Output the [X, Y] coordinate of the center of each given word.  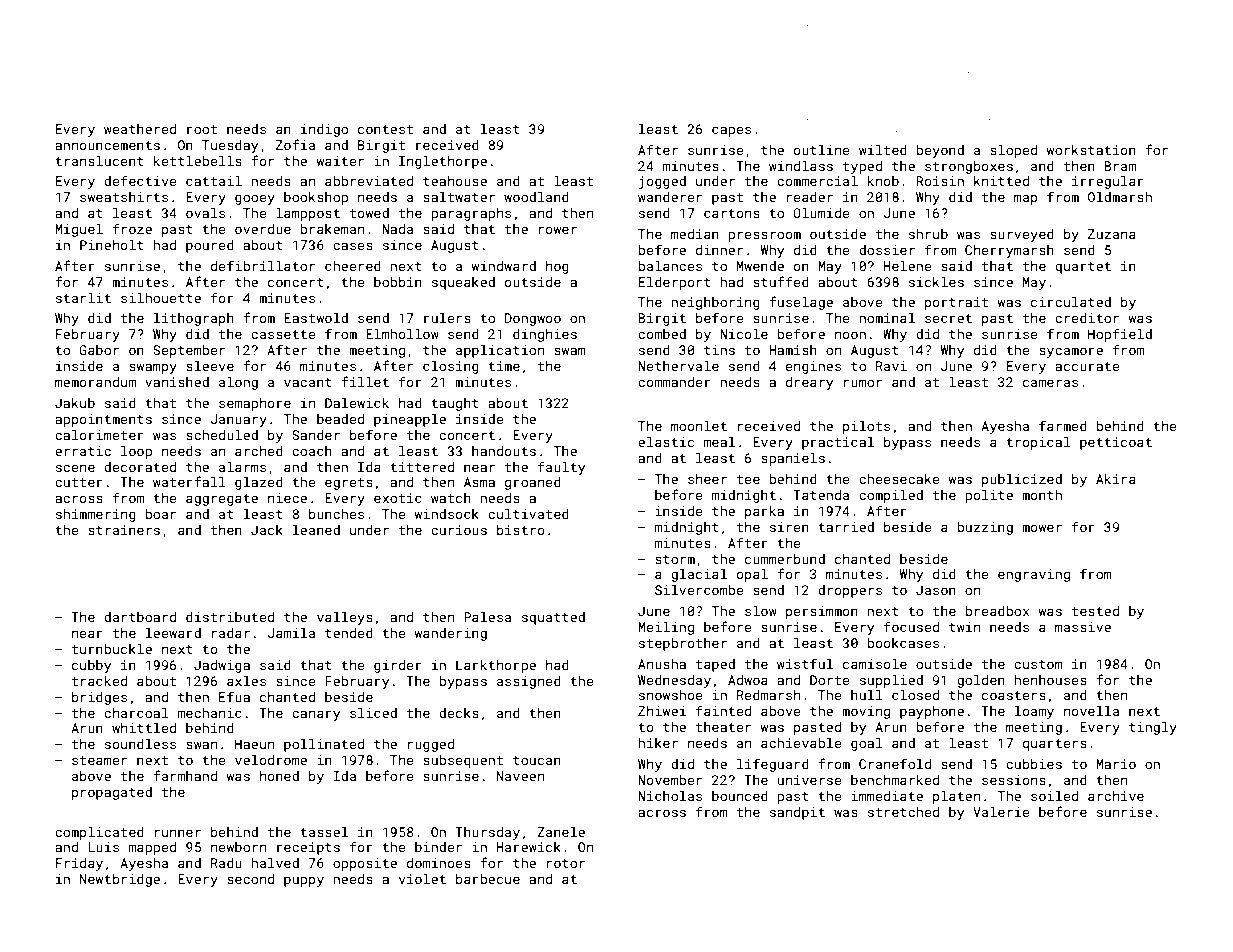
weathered [140, 129]
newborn [238, 847]
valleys [345, 618]
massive [1083, 627]
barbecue [488, 879]
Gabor [99, 350]
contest [385, 129]
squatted [553, 618]
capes [731, 131]
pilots [866, 427]
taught [455, 404]
